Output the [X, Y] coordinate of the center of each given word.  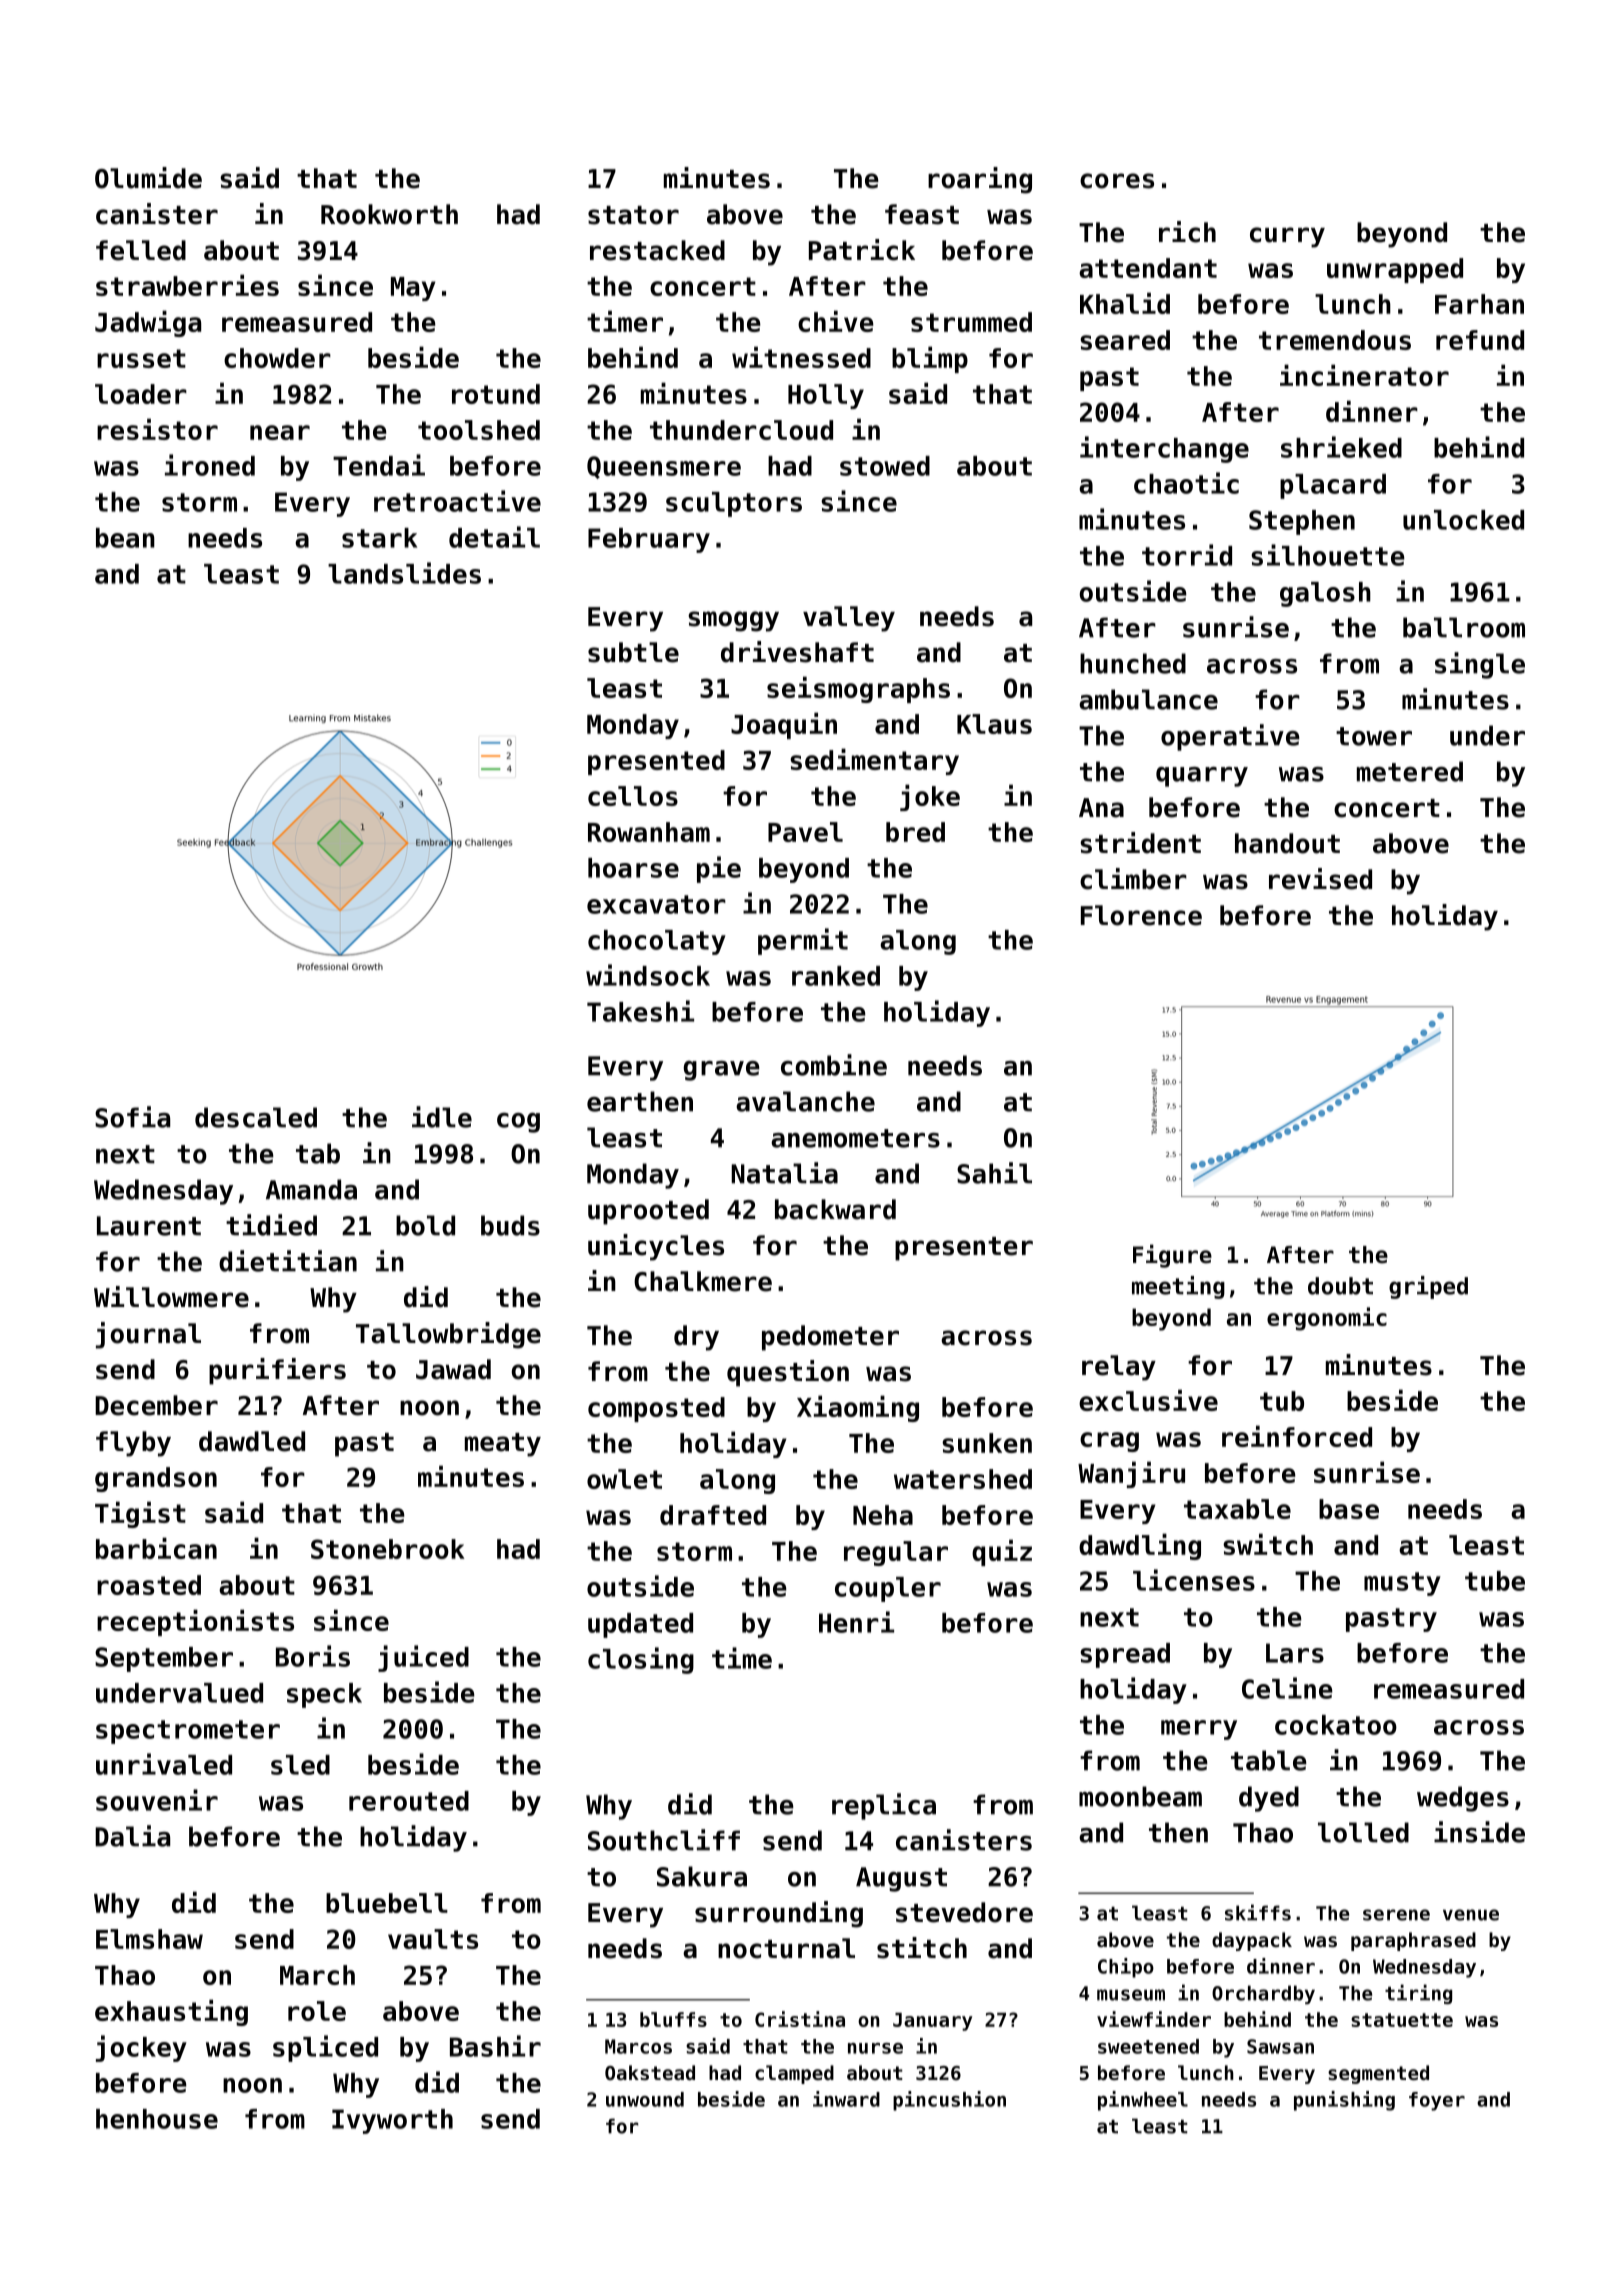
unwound [645, 2099]
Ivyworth [392, 2121]
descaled [256, 1117]
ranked [836, 976]
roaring [980, 180]
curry [1287, 237]
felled [141, 250]
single [1480, 665]
